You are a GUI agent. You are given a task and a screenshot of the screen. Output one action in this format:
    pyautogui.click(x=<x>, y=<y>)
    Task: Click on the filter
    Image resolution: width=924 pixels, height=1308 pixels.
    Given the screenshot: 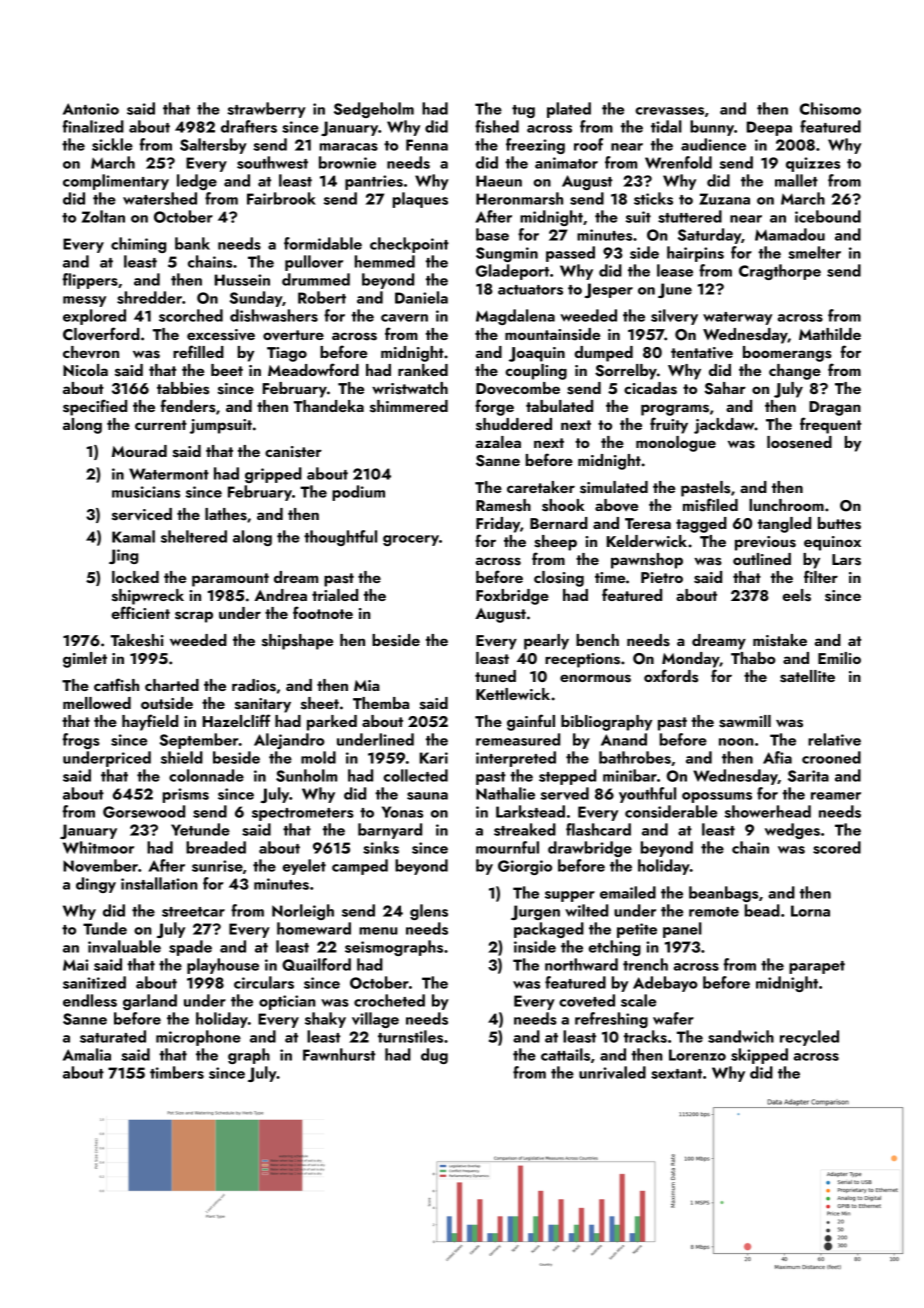 What is the action you would take?
    pyautogui.click(x=821, y=576)
